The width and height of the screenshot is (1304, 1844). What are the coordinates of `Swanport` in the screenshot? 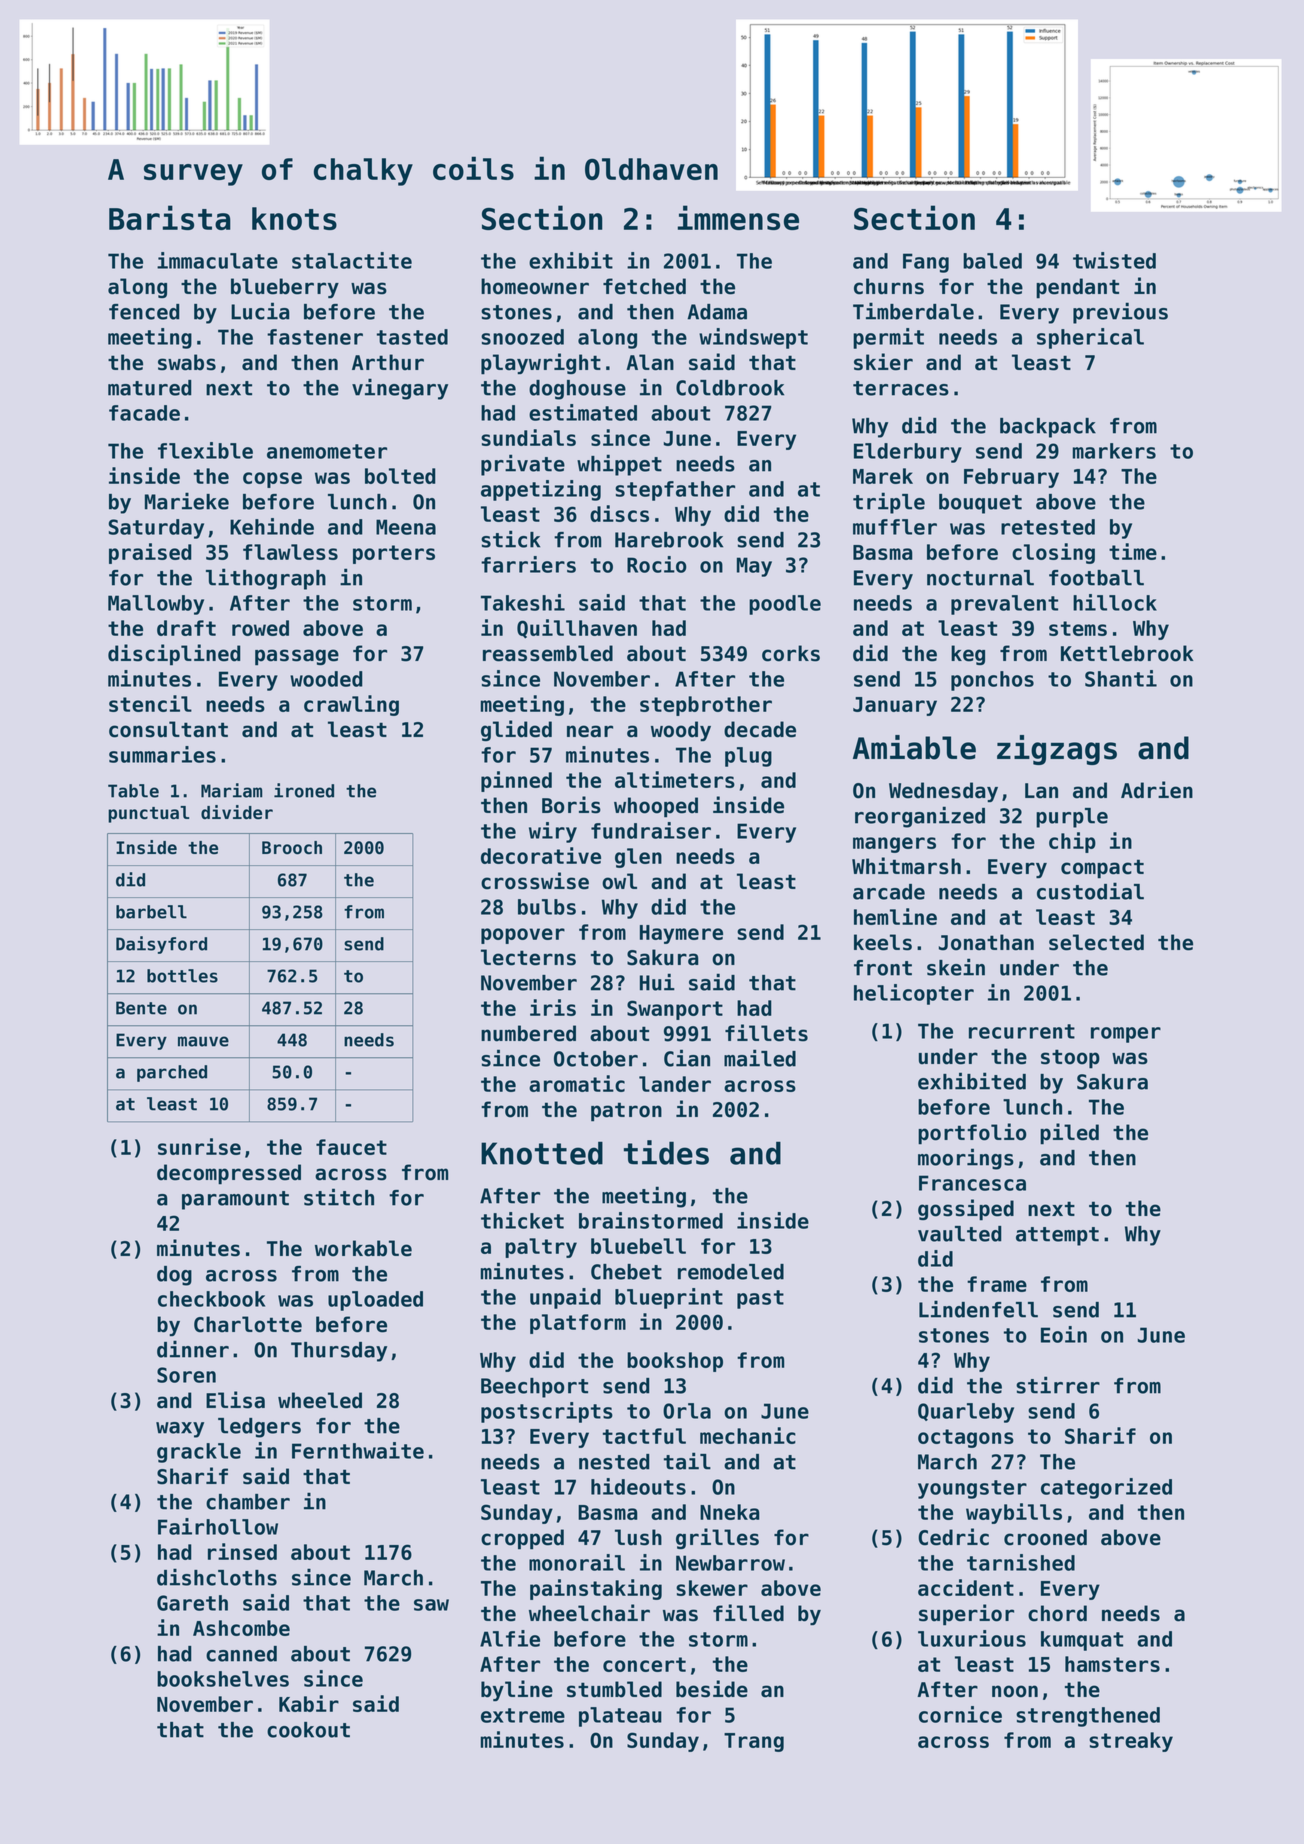 It's located at (675, 1010).
